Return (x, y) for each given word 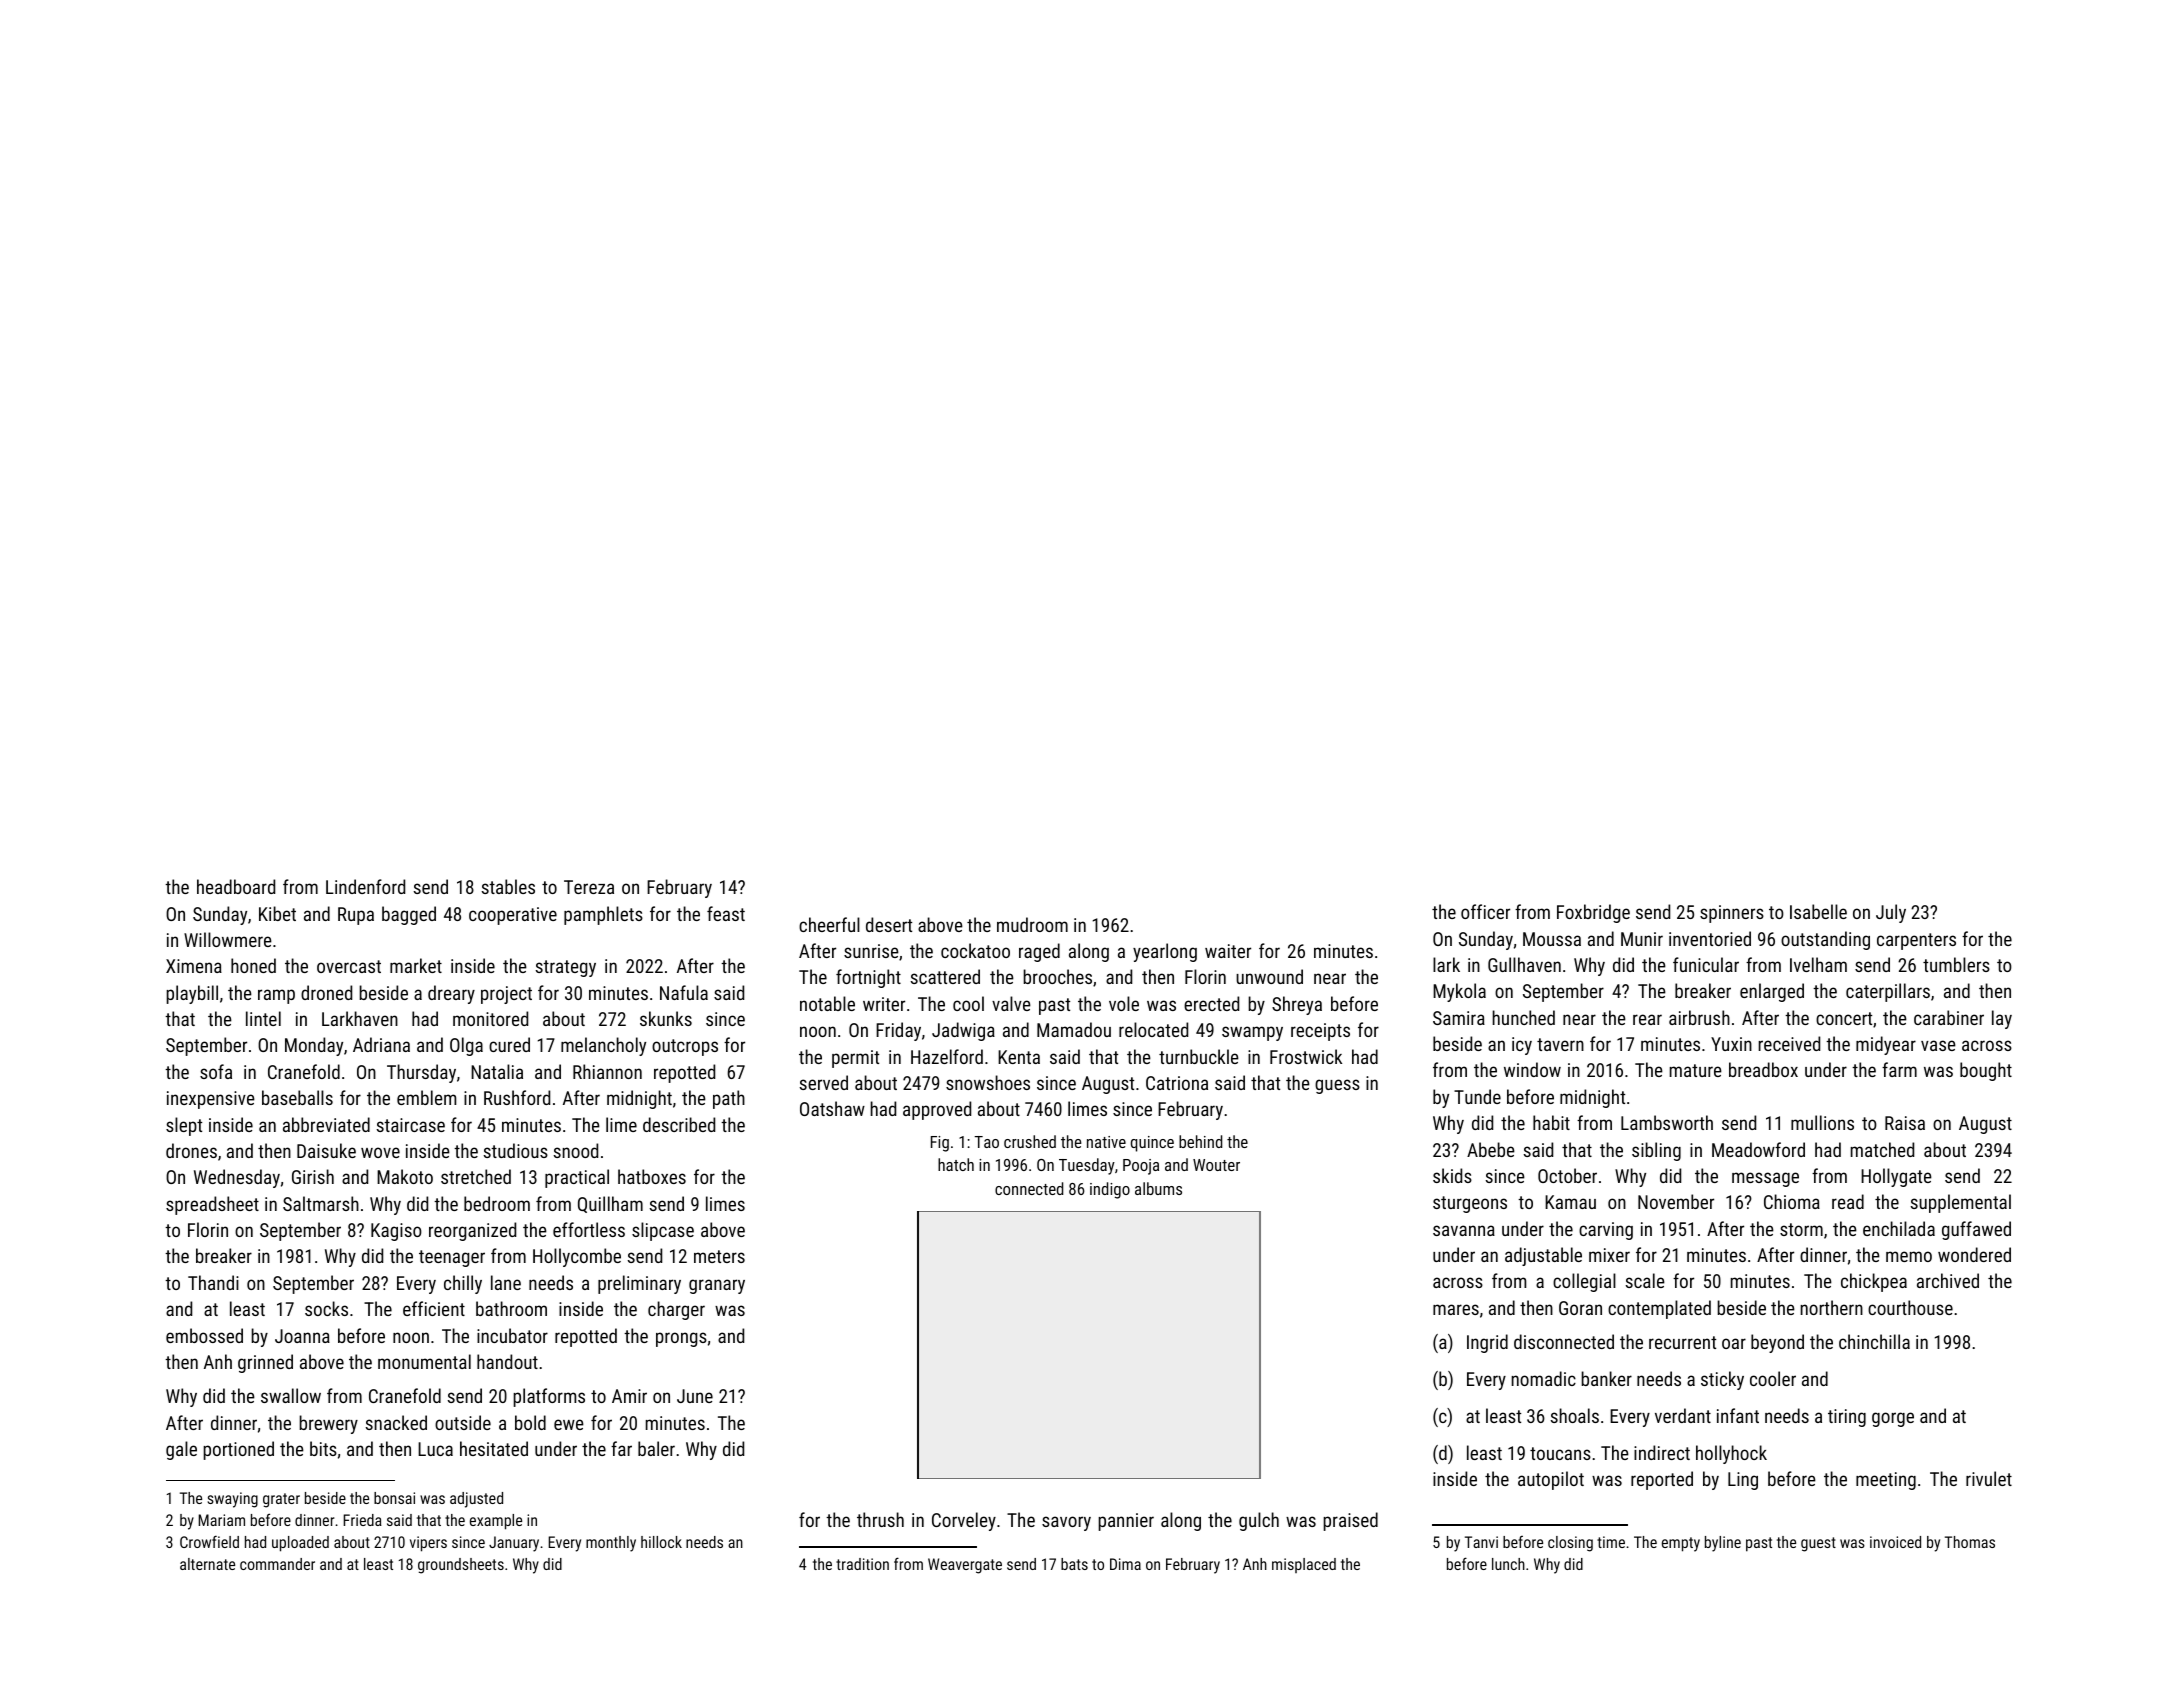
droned (326, 992)
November (1676, 1201)
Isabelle (1818, 911)
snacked (396, 1422)
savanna (1464, 1230)
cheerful (829, 924)
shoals (1575, 1415)
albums (1158, 1188)
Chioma (1792, 1201)
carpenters (1916, 941)
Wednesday (237, 1178)
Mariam (221, 1520)
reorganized (472, 1231)
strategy (566, 968)
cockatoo (975, 950)
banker (1606, 1378)
